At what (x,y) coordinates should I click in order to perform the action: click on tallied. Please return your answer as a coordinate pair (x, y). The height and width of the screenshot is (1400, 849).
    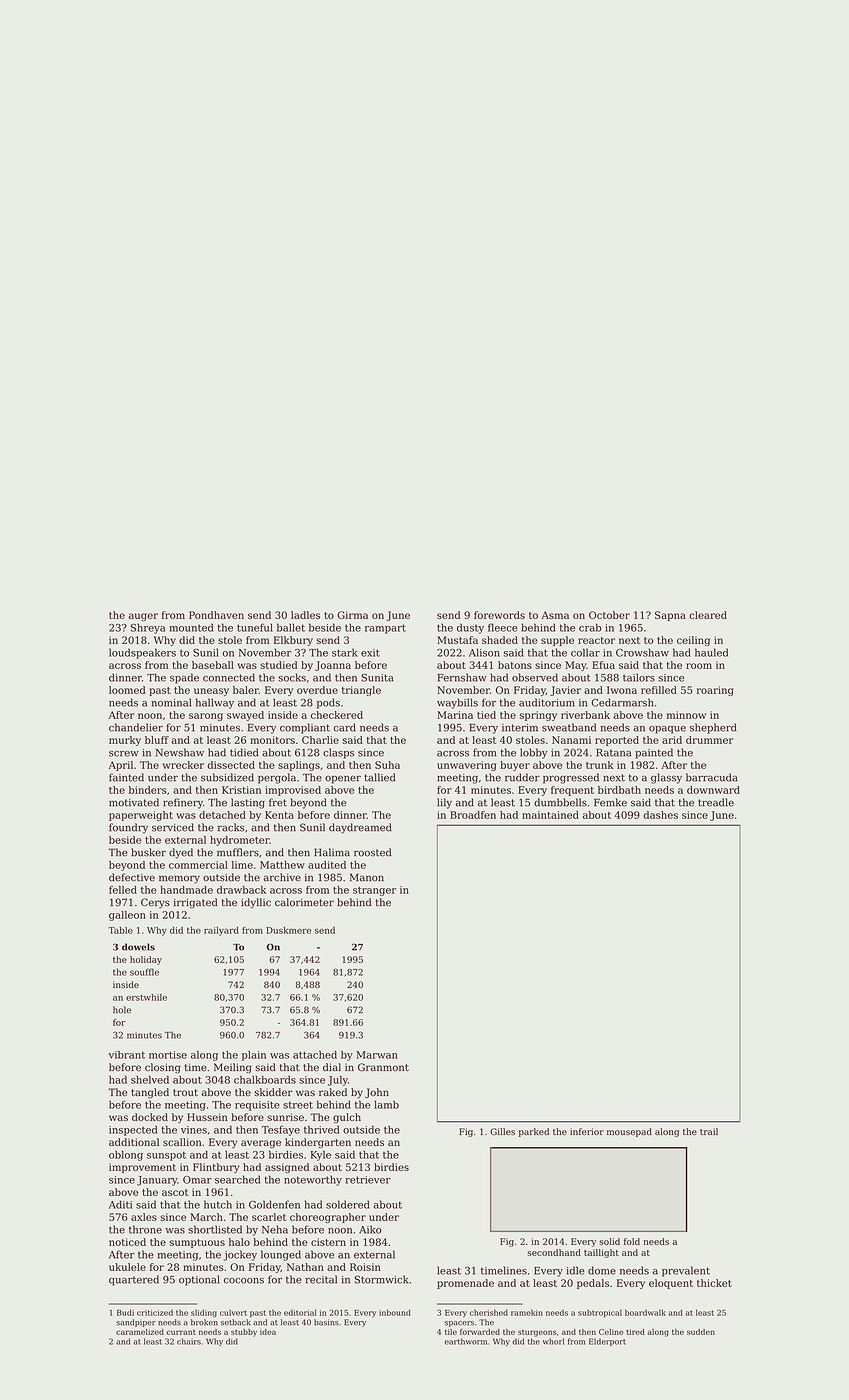
    Looking at the image, I should click on (379, 777).
